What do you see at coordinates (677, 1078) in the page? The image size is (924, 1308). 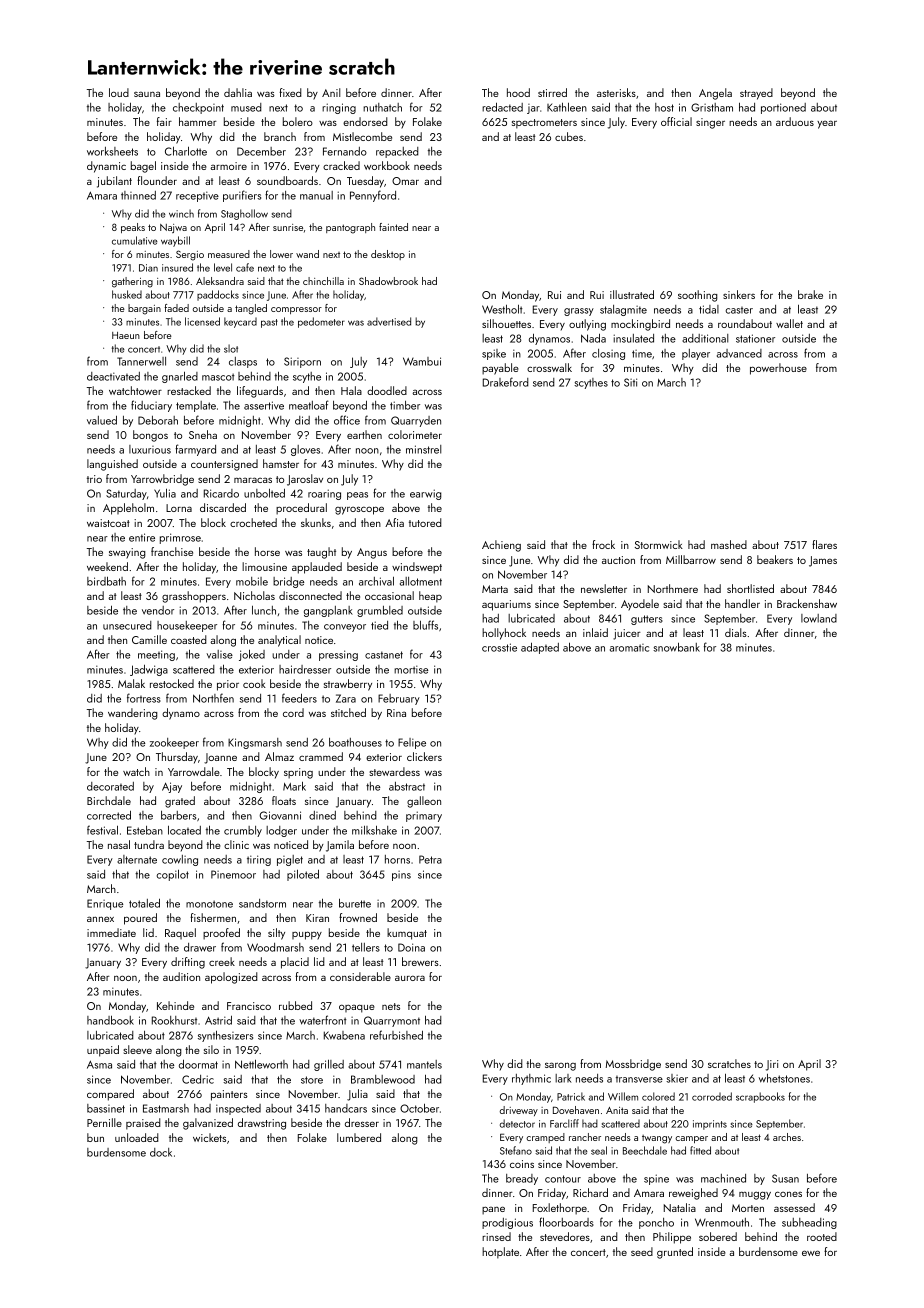 I see `skier` at bounding box center [677, 1078].
